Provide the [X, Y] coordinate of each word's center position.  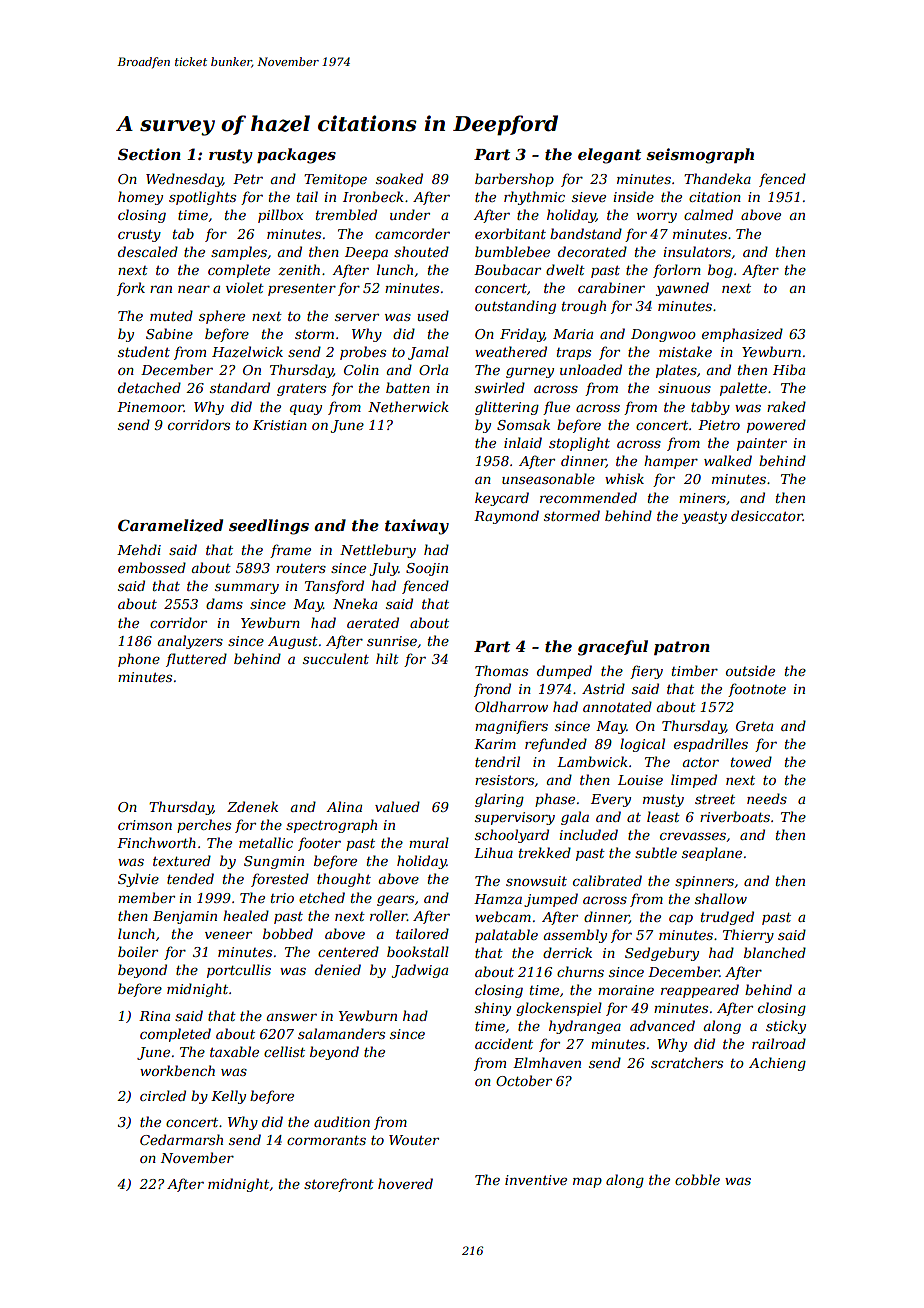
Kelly [228, 1097]
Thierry [748, 936]
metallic [266, 842]
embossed [152, 567]
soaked [399, 178]
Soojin [427, 569]
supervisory [515, 818]
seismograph [700, 156]
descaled [148, 251]
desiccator [767, 515]
